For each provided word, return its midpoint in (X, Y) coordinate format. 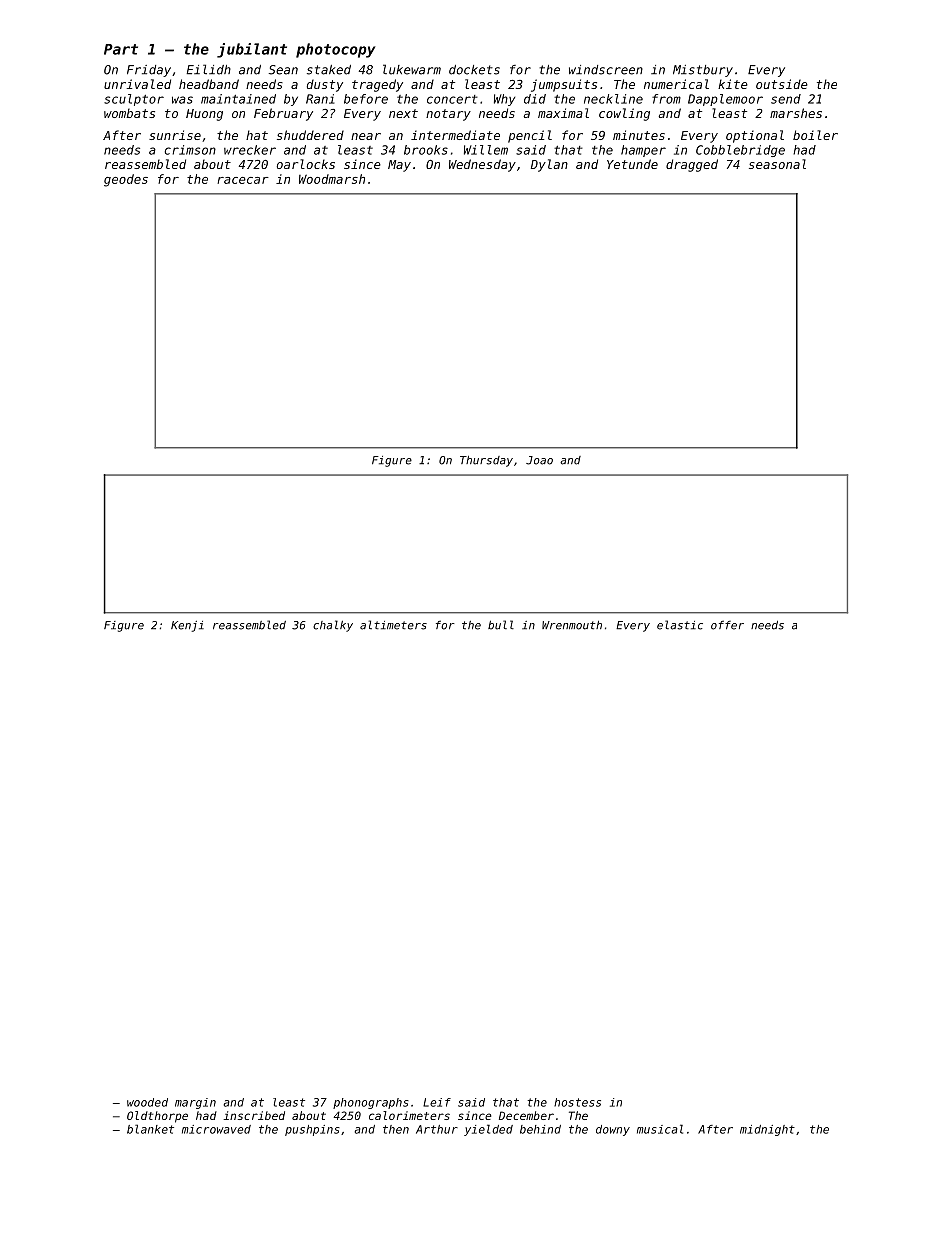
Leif (437, 1102)
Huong (204, 115)
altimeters (393, 625)
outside (782, 84)
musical (660, 1129)
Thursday (486, 461)
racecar (243, 180)
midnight (767, 1130)
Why (504, 100)
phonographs (371, 1103)
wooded (147, 1102)
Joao (539, 460)
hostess (577, 1102)
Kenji (187, 626)
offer (727, 625)
